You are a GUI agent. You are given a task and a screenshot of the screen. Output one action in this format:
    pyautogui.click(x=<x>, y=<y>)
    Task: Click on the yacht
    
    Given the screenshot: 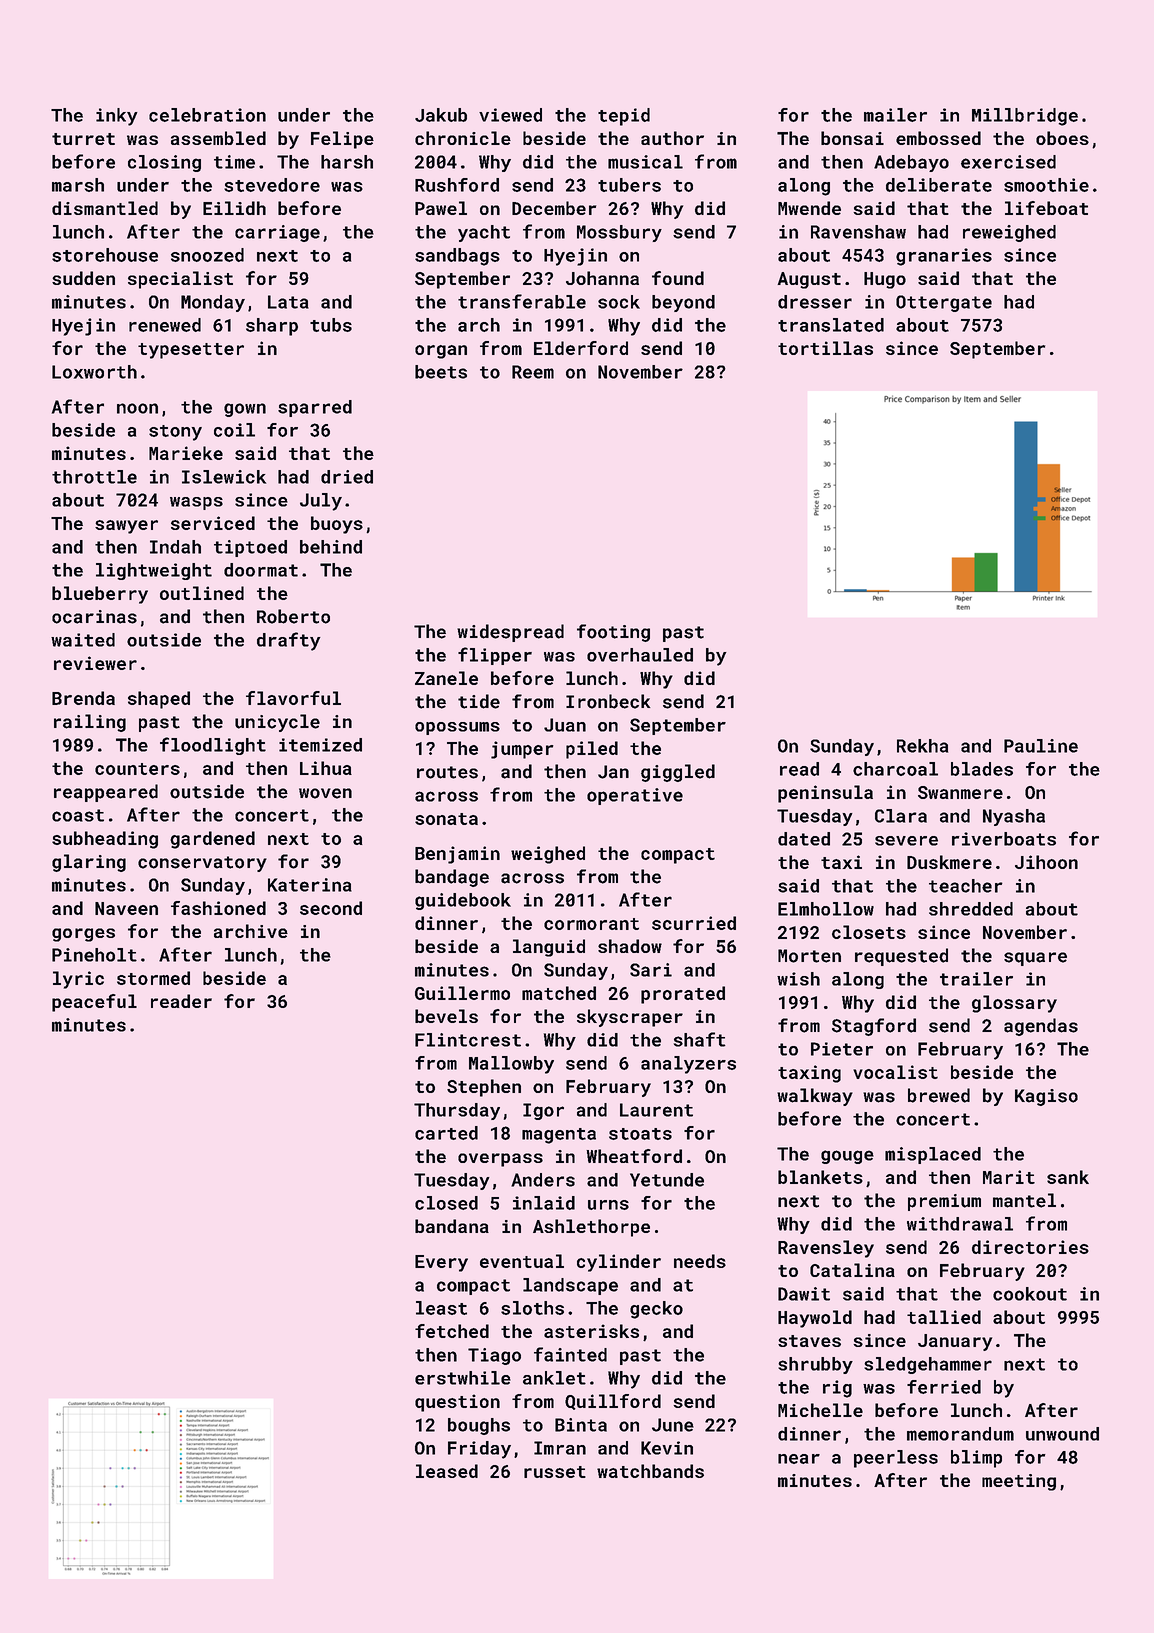 What is the action you would take?
    pyautogui.click(x=484, y=233)
